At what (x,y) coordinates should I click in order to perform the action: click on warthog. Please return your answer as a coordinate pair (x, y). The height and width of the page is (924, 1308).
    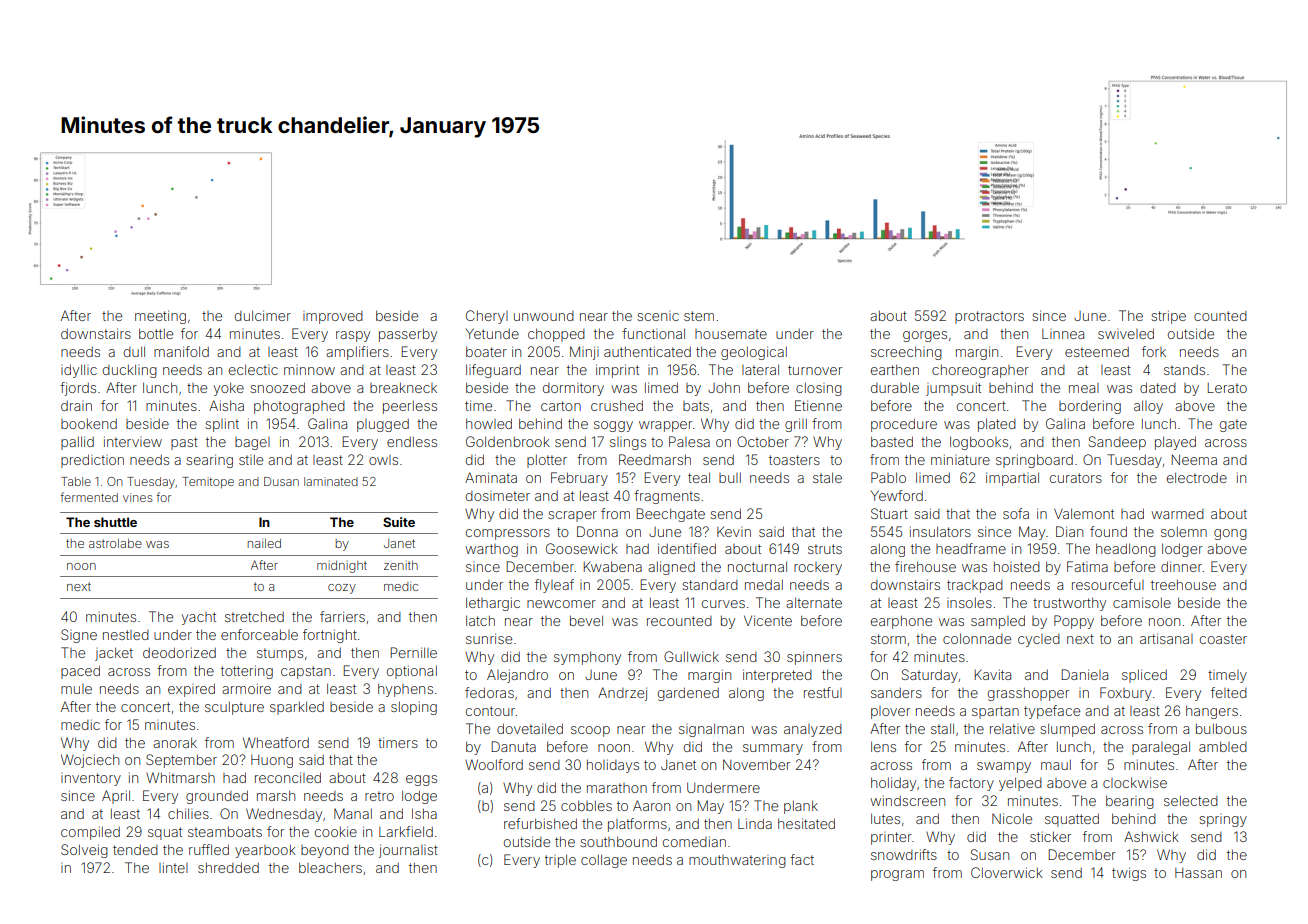
    Looking at the image, I should click on (491, 550).
